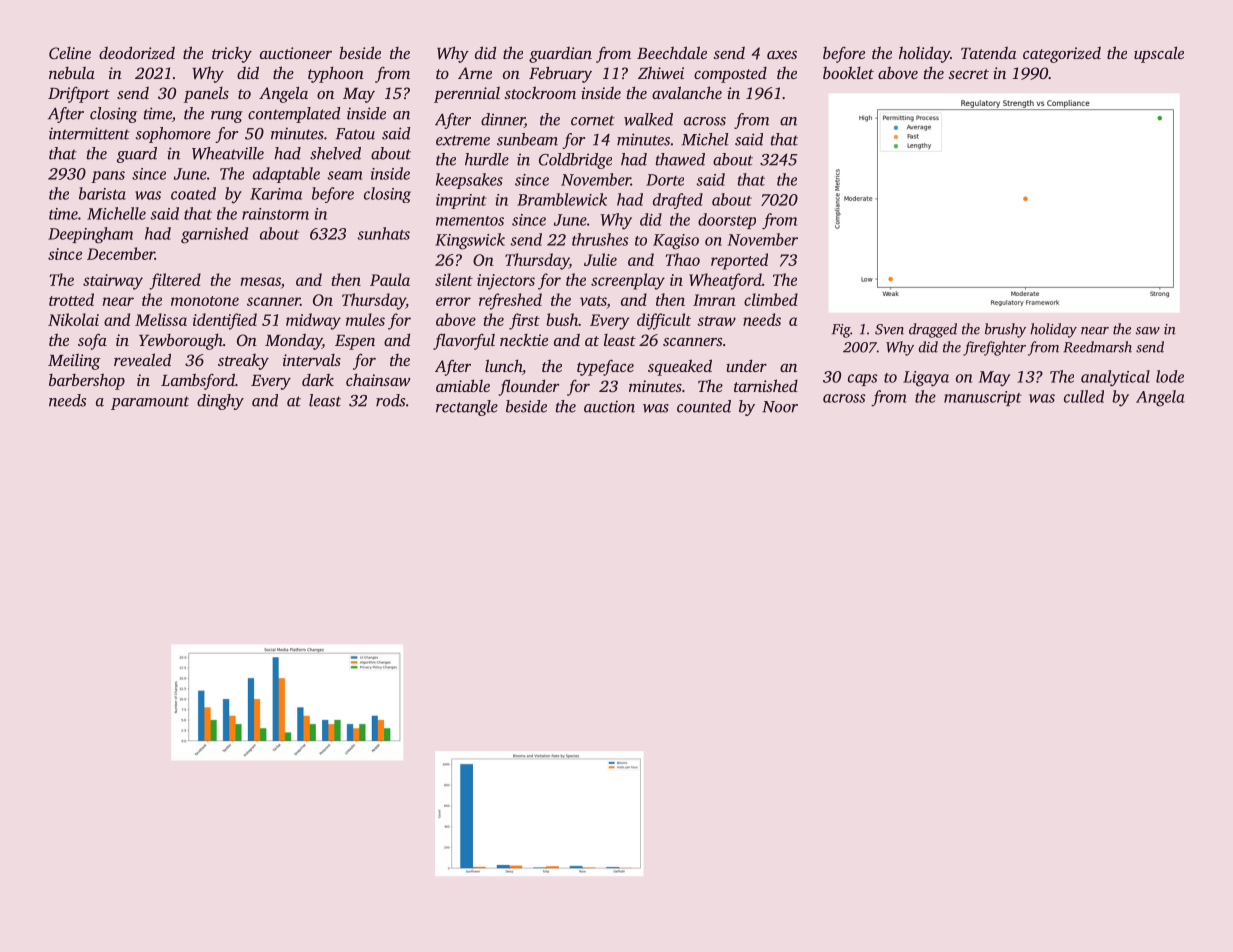 This screenshot has height=952, width=1233. Describe the element at coordinates (137, 52) in the screenshot. I see `deodorized` at that location.
